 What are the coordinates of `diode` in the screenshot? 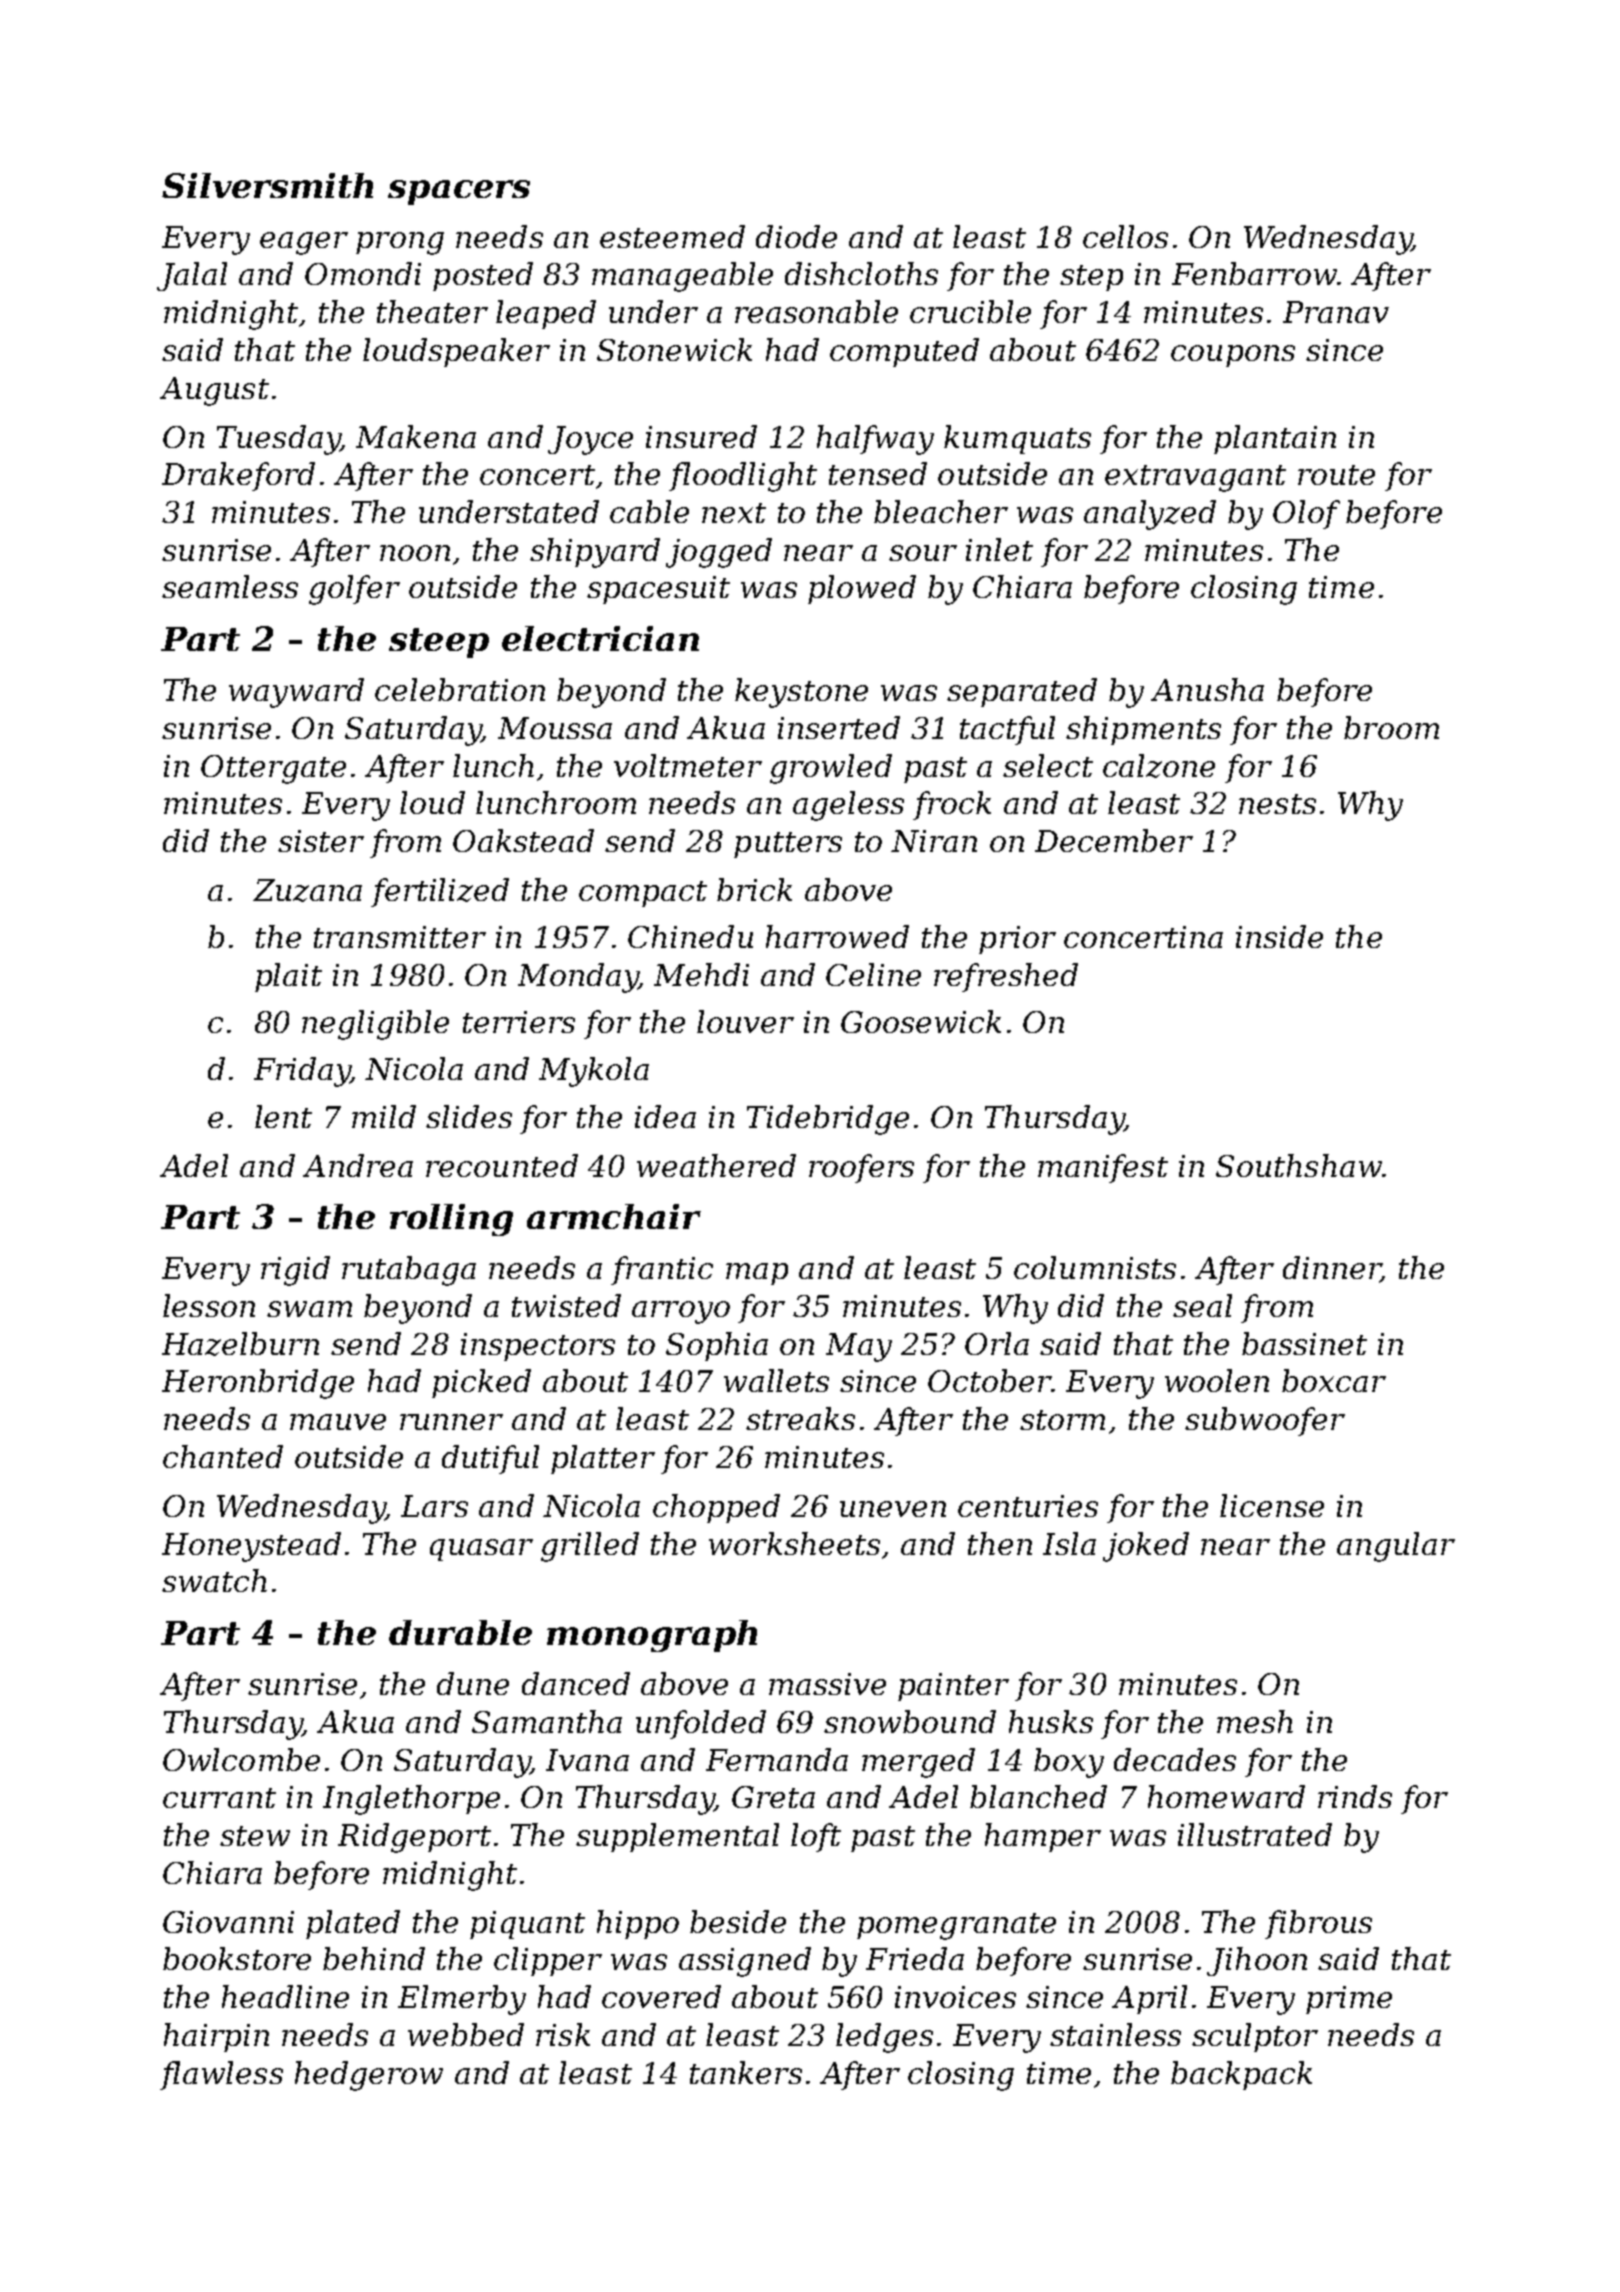 It's located at (796, 236).
